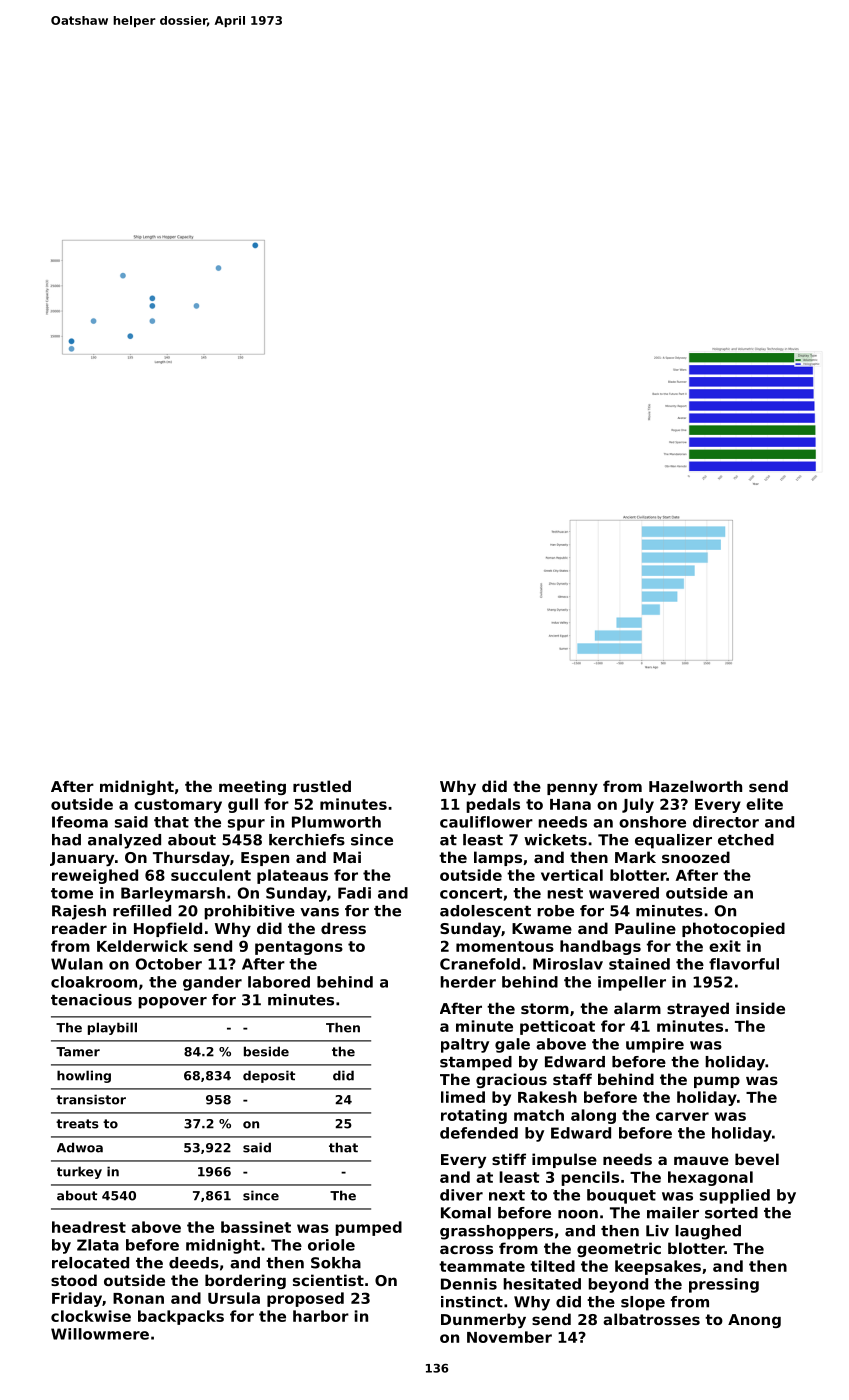  Describe the element at coordinates (465, 1045) in the screenshot. I see `paltry` at that location.
